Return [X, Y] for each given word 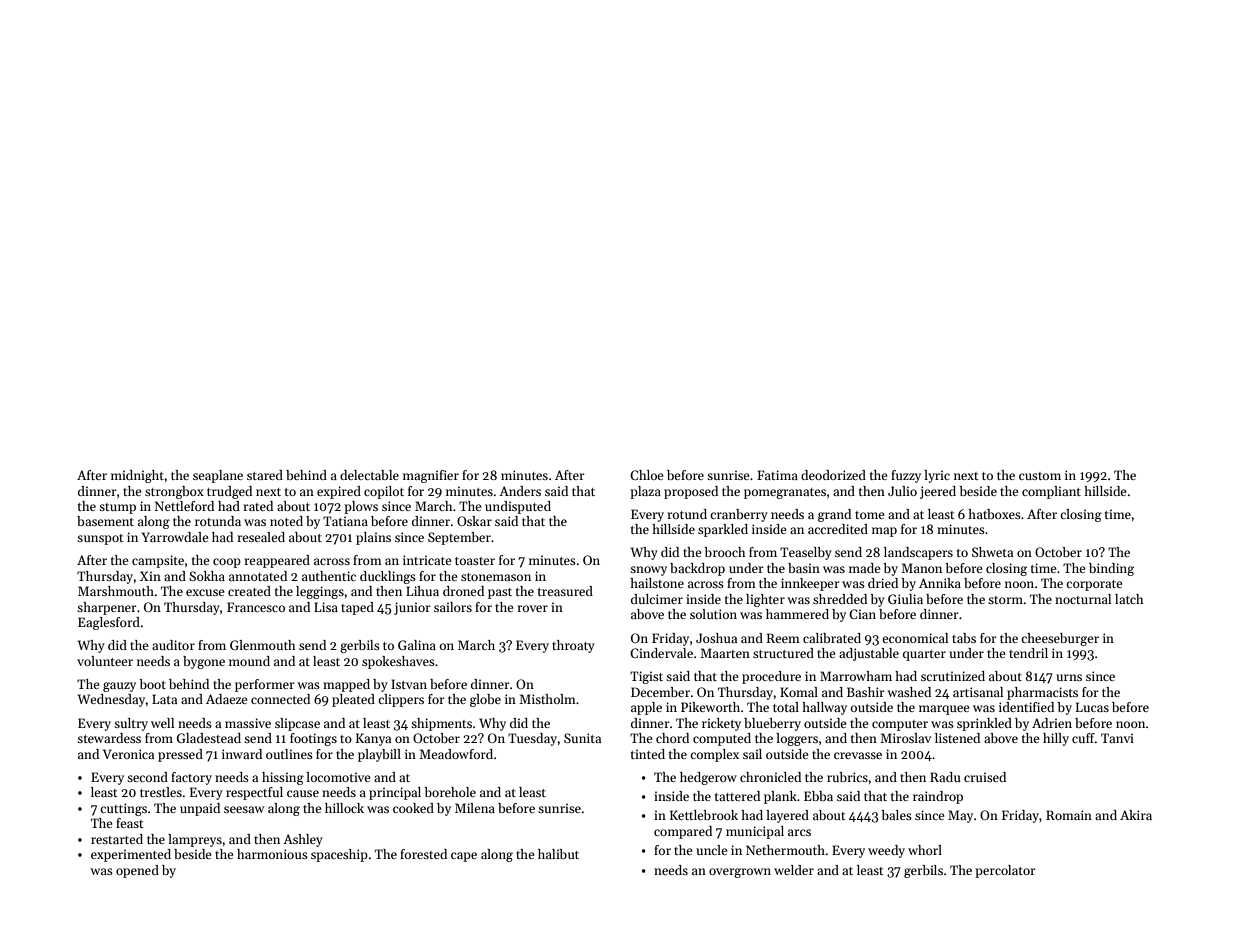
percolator [1005, 871]
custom [1040, 476]
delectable [369, 475]
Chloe [647, 475]
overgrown [740, 873]
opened [137, 871]
